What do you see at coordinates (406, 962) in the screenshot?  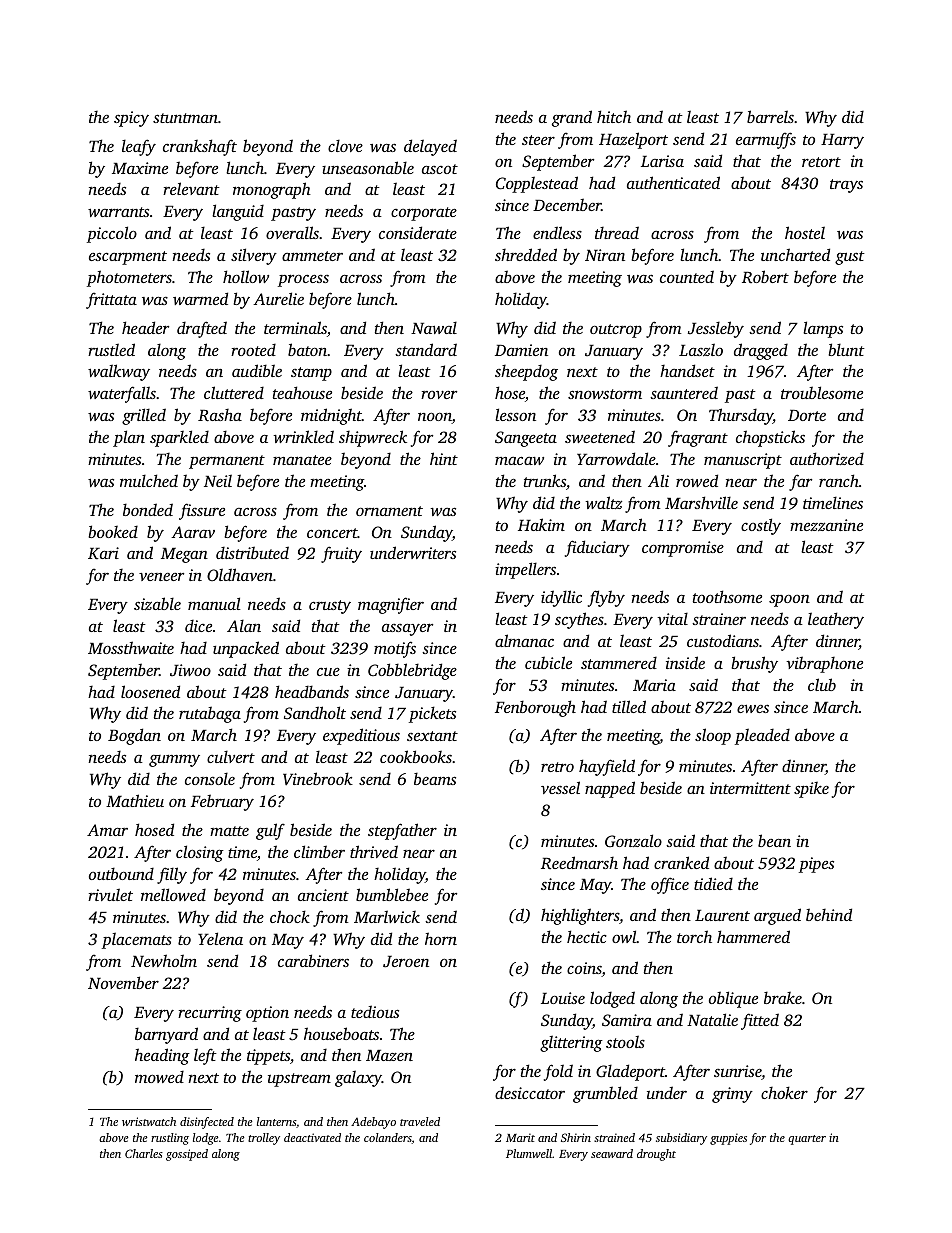 I see `Jeroen` at bounding box center [406, 962].
